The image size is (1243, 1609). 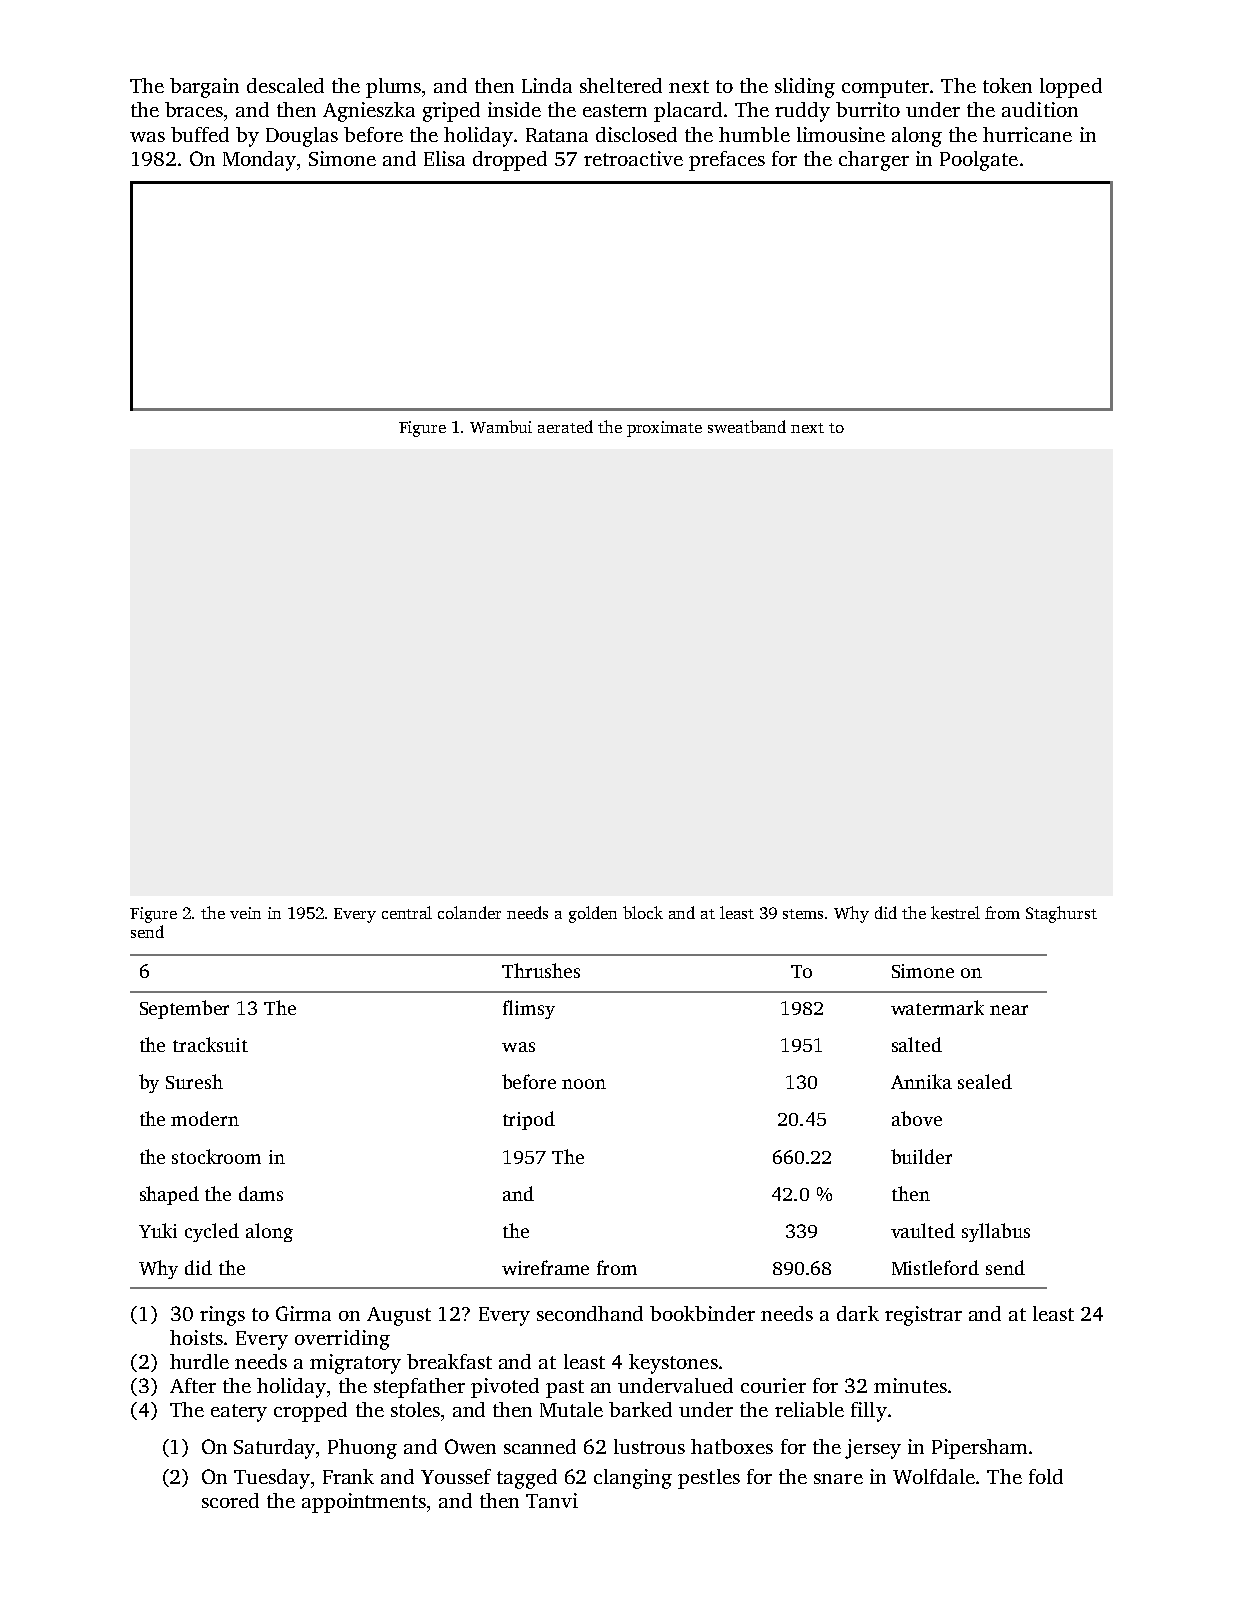 What do you see at coordinates (259, 161) in the screenshot?
I see `Monday` at bounding box center [259, 161].
